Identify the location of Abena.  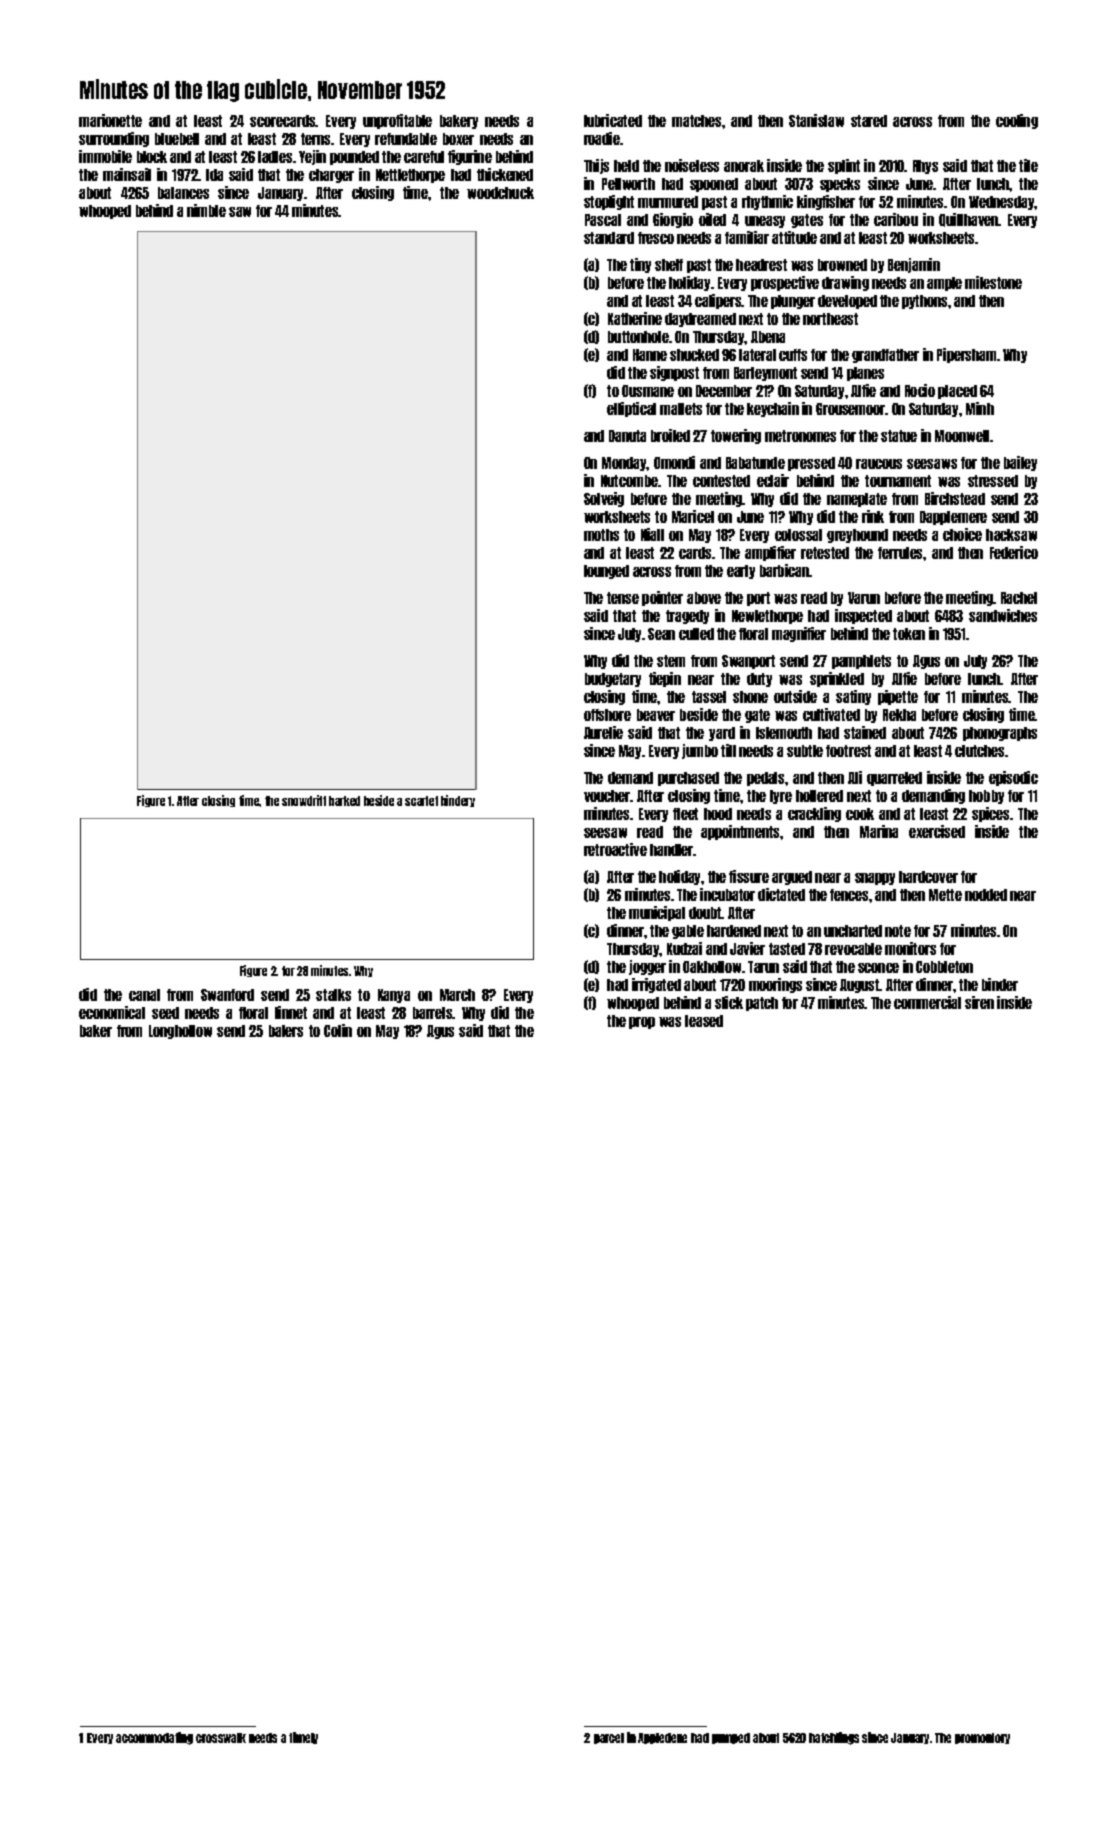
(768, 337).
